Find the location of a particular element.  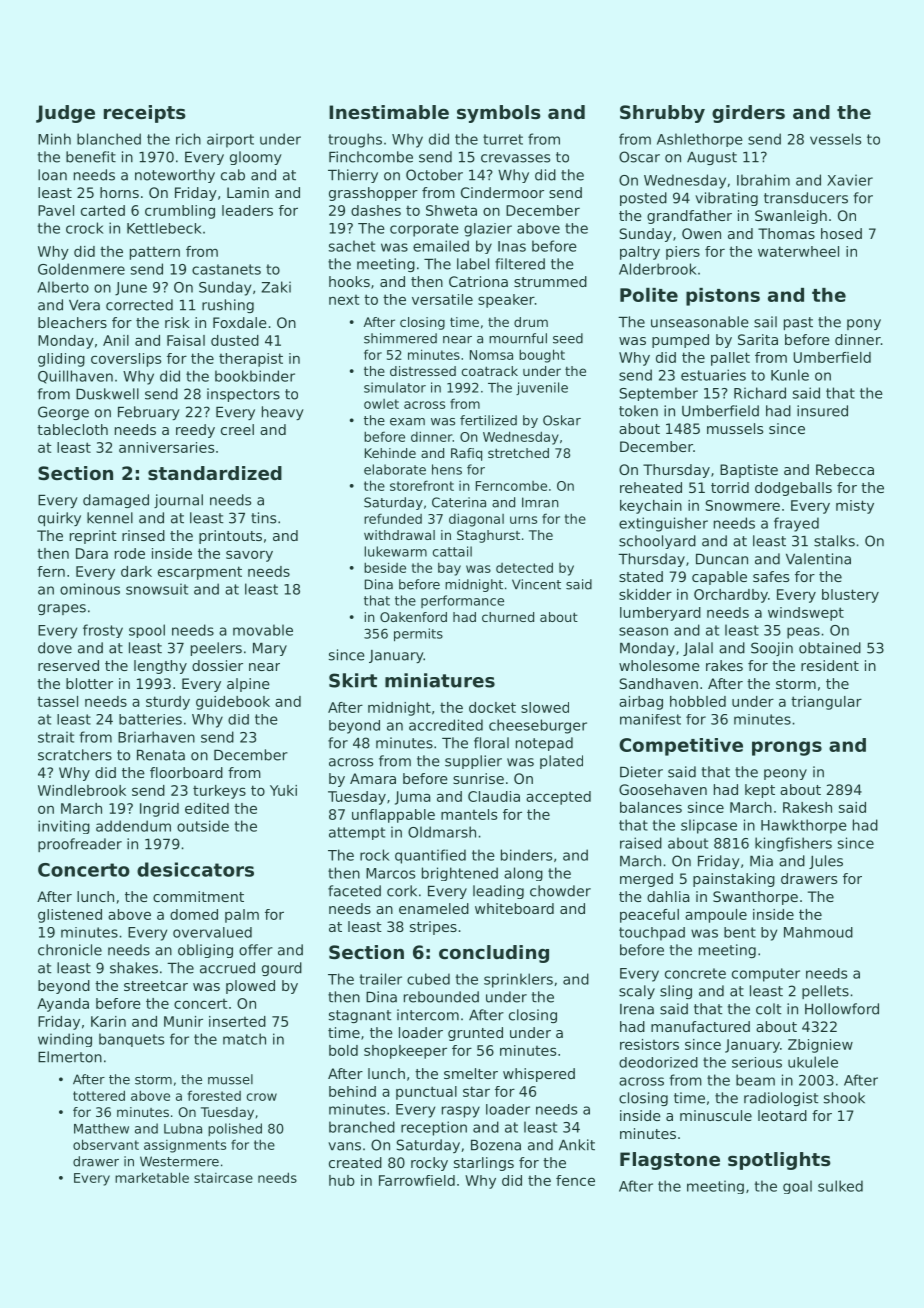

airport is located at coordinates (230, 140).
